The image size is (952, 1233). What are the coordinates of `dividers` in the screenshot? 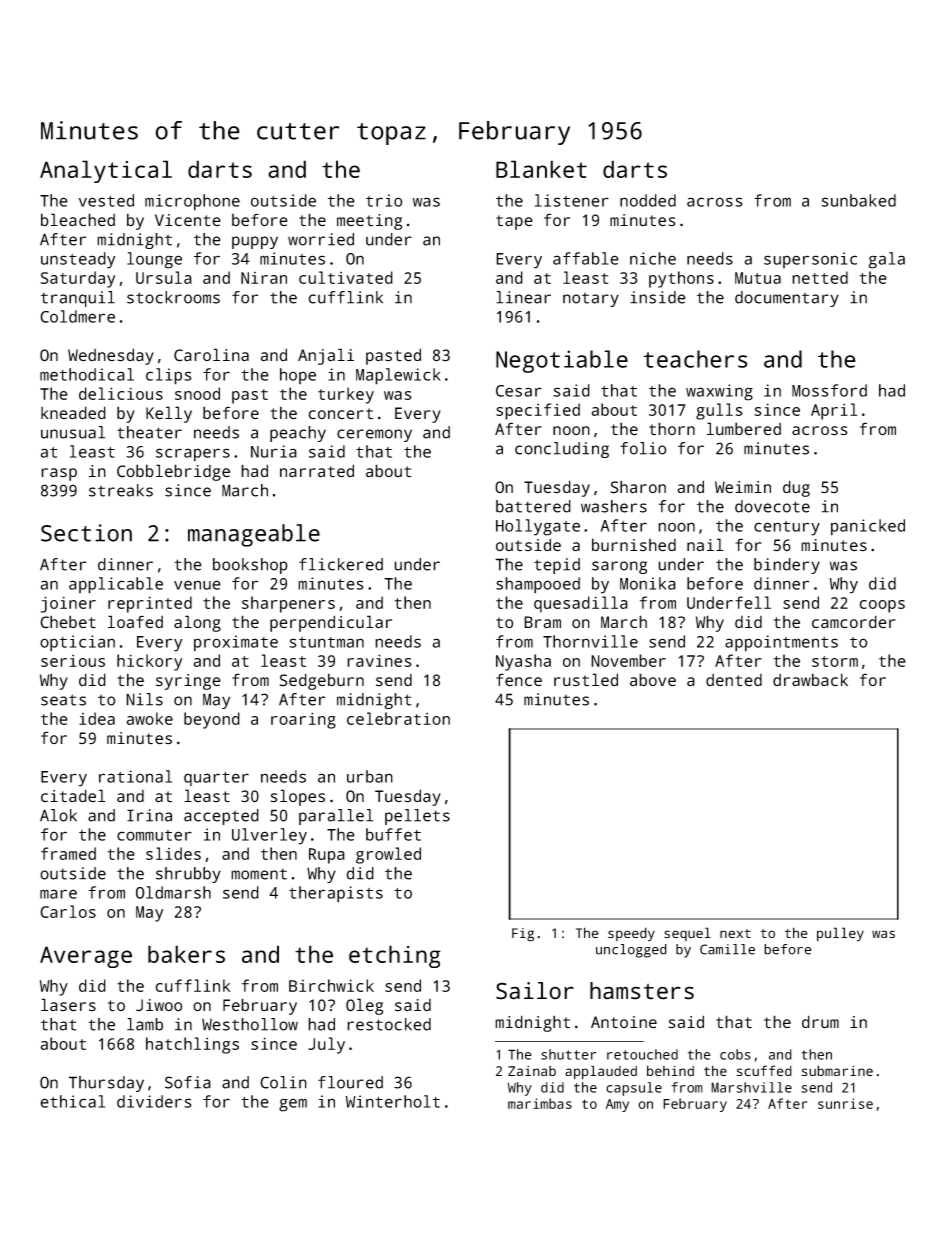 It's located at (154, 1101).
